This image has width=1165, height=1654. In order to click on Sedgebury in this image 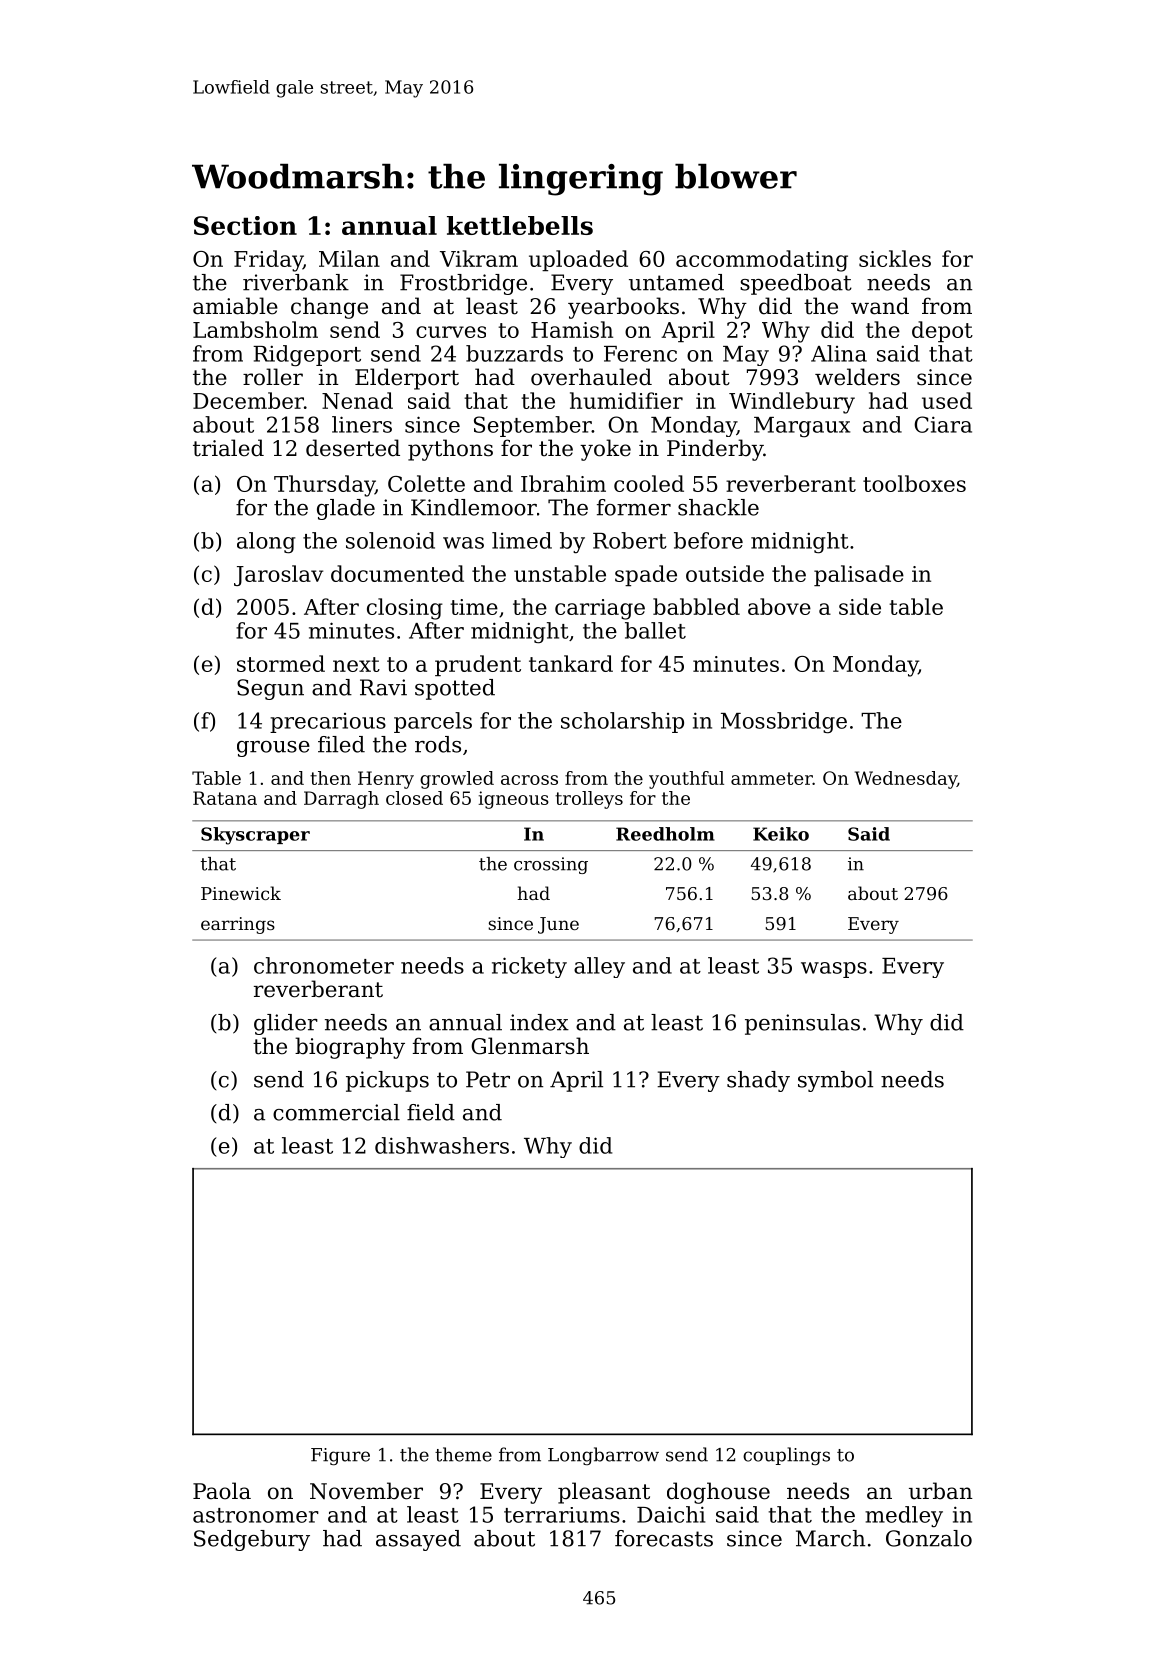, I will do `click(252, 1540)`.
